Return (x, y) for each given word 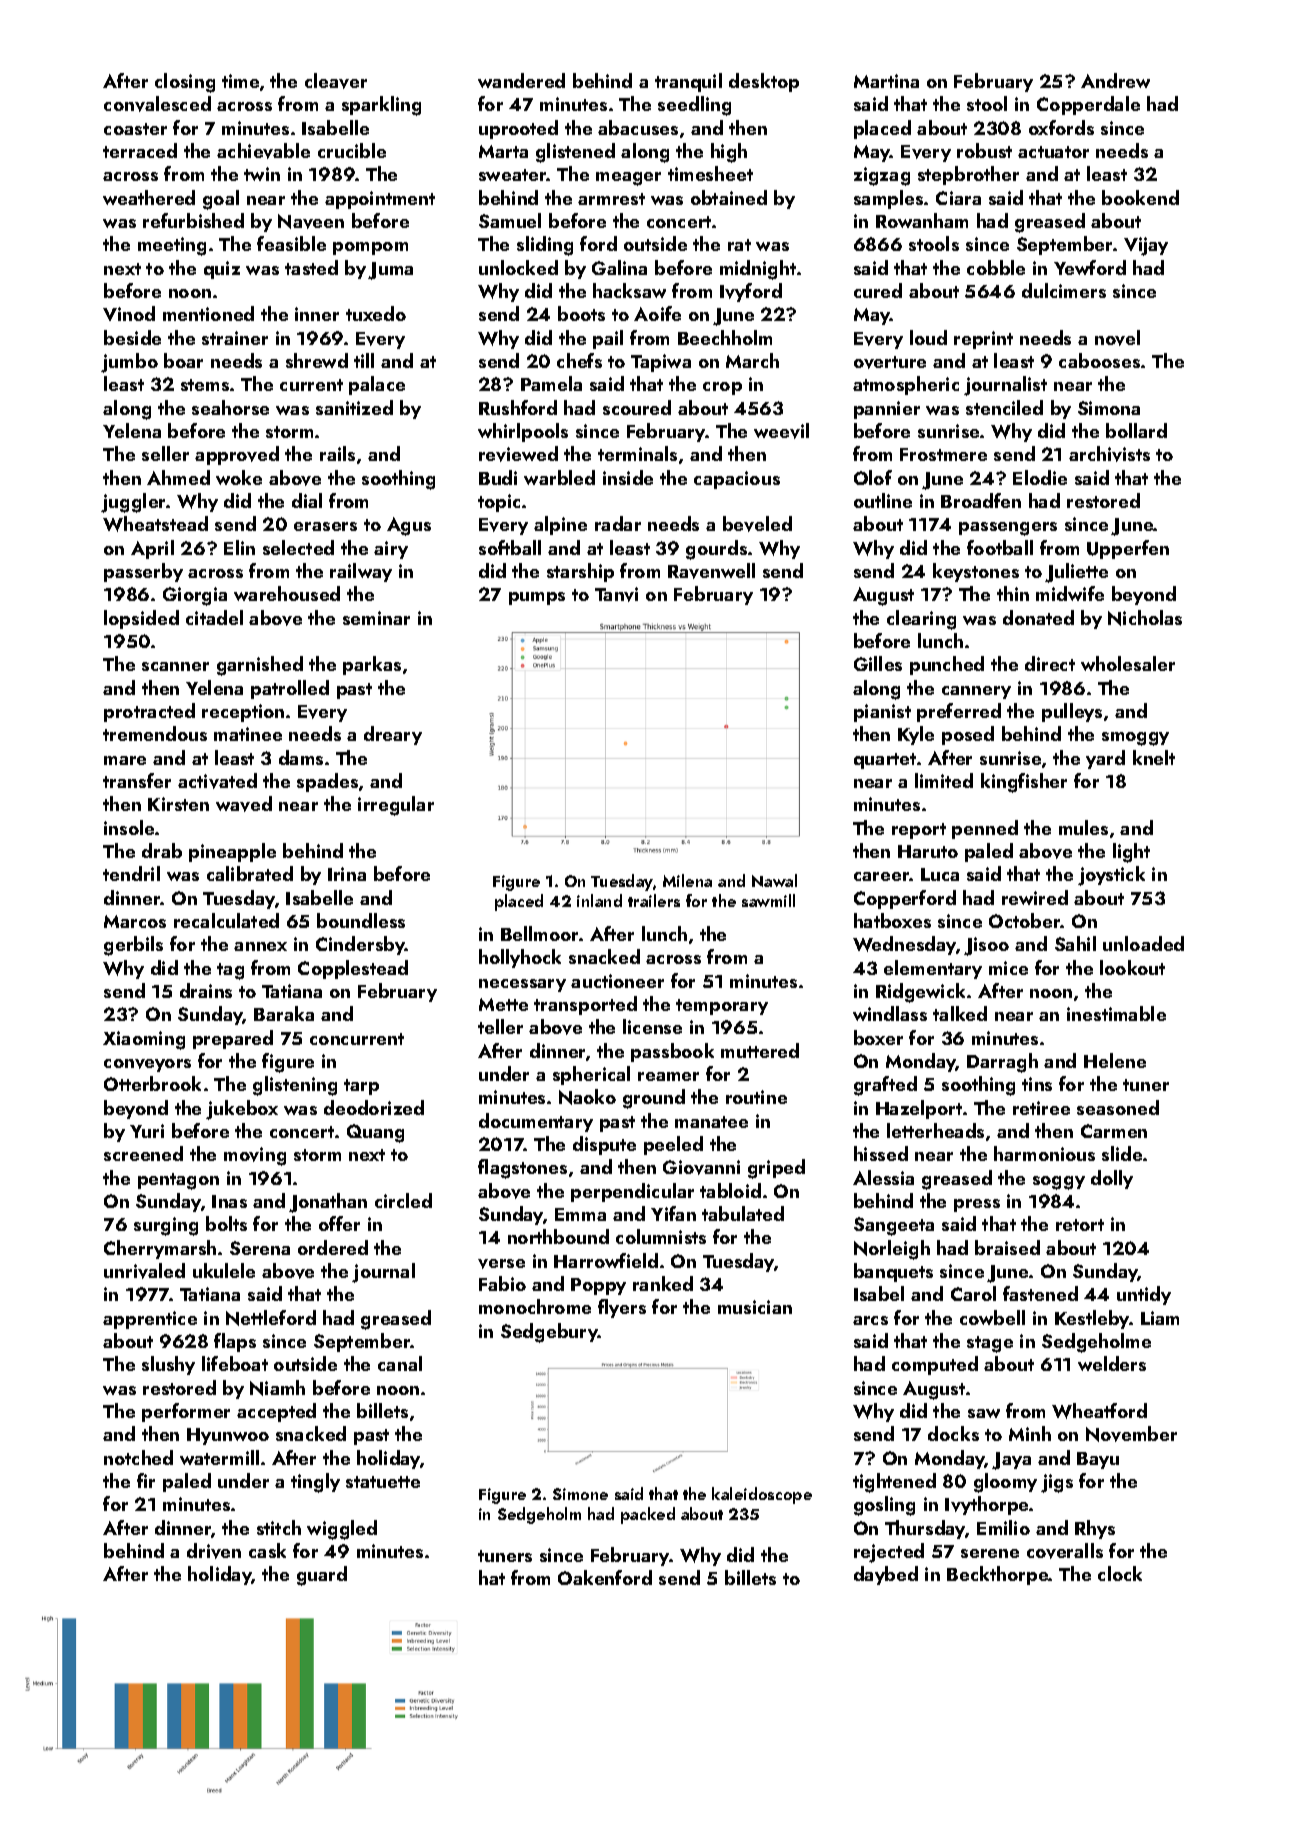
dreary (393, 735)
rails (337, 453)
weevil (781, 431)
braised (1007, 1247)
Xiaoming (144, 1040)
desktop (764, 82)
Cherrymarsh (160, 1249)
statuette (383, 1482)
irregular (396, 806)
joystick (1111, 876)
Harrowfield (606, 1260)
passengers (1008, 529)
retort (1080, 1225)
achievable (263, 151)
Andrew (1115, 80)
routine (756, 1097)
